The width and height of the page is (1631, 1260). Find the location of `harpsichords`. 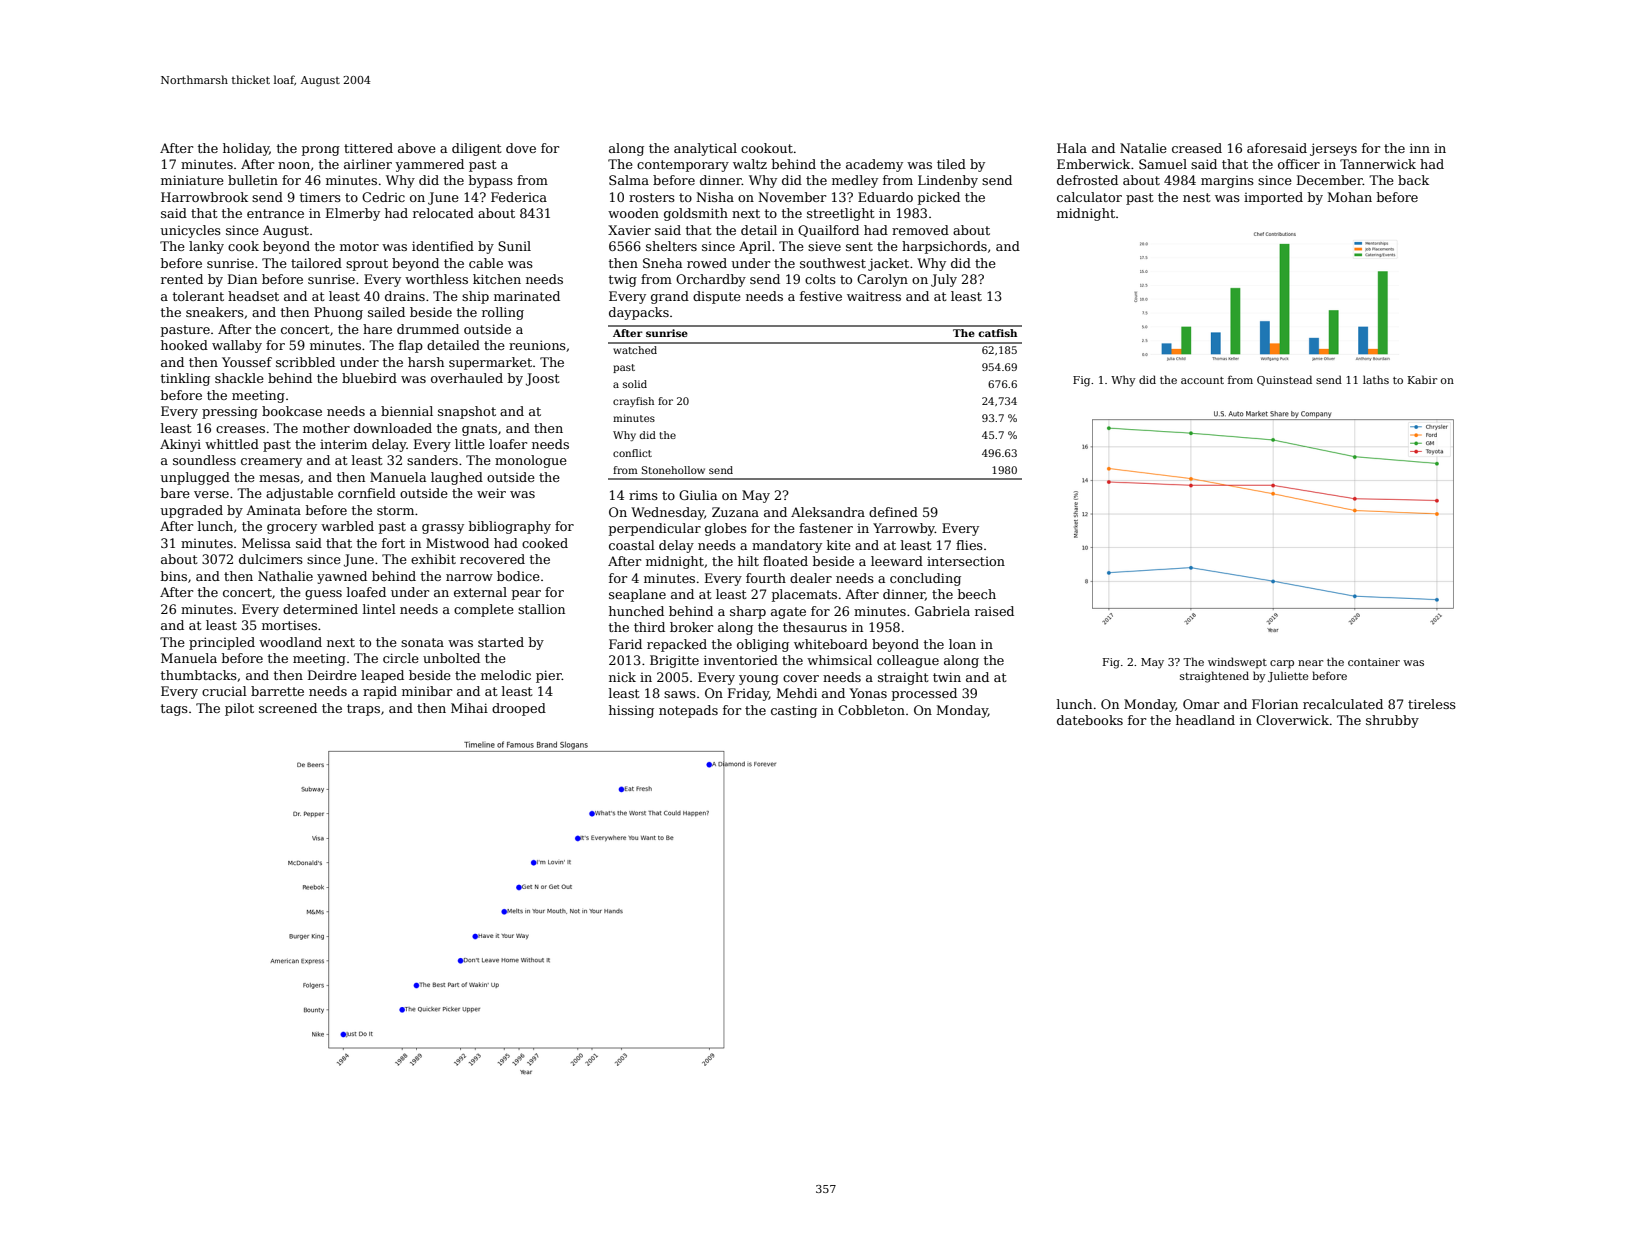

harpsichords is located at coordinates (944, 247).
